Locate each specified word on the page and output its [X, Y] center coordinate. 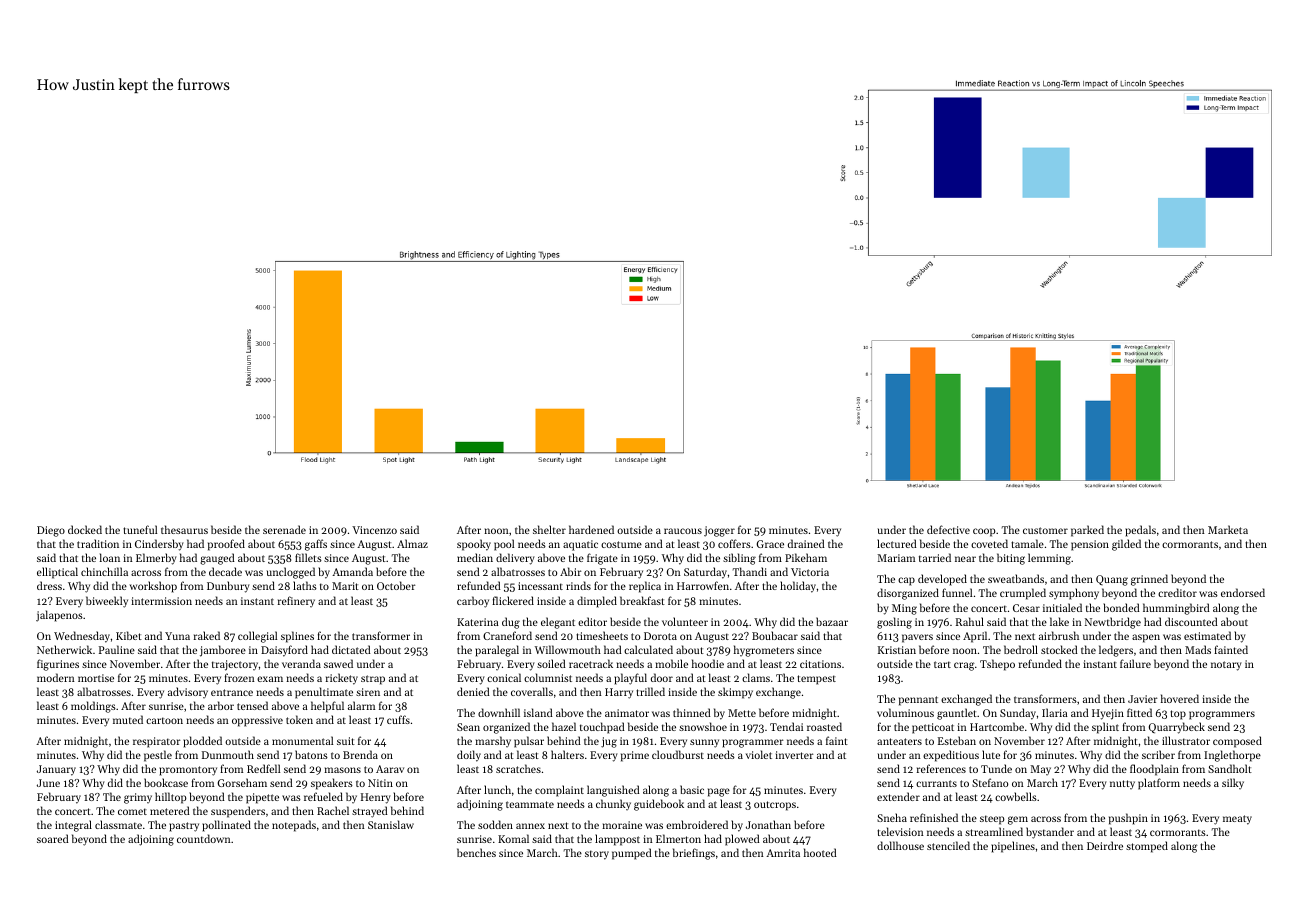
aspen [1146, 638]
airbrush [1059, 635]
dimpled [597, 602]
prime [635, 756]
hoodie [708, 663]
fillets [308, 557]
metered [170, 810]
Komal [513, 838]
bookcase [166, 782]
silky [1233, 784]
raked [207, 635]
